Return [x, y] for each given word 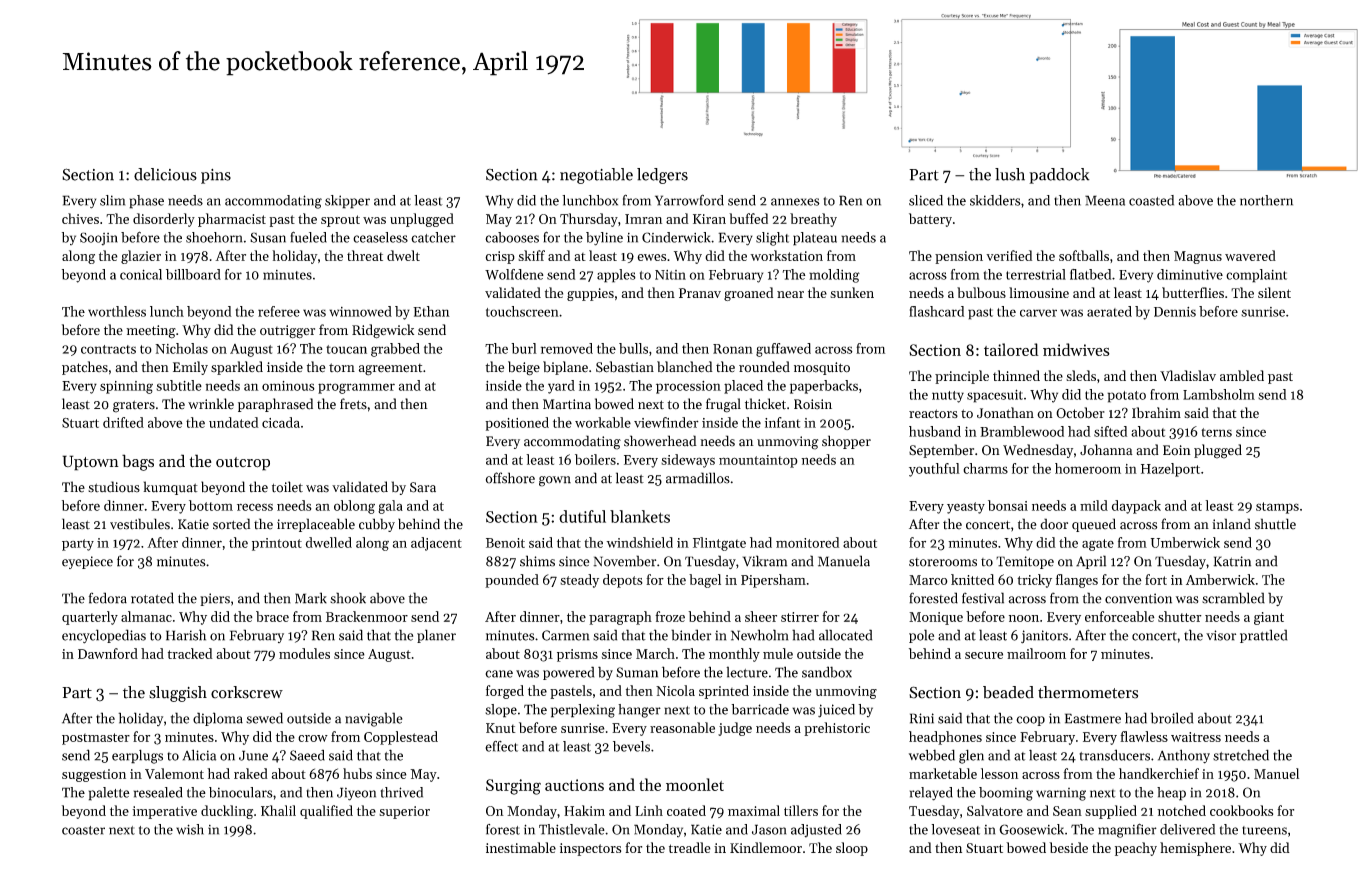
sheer [761, 616]
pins [216, 176]
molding [834, 276]
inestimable [521, 847]
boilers [595, 459]
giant [1269, 618]
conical [141, 274]
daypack [1136, 507]
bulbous [981, 292]
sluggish [178, 694]
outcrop [243, 464]
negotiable [596, 176]
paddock [1059, 176]
